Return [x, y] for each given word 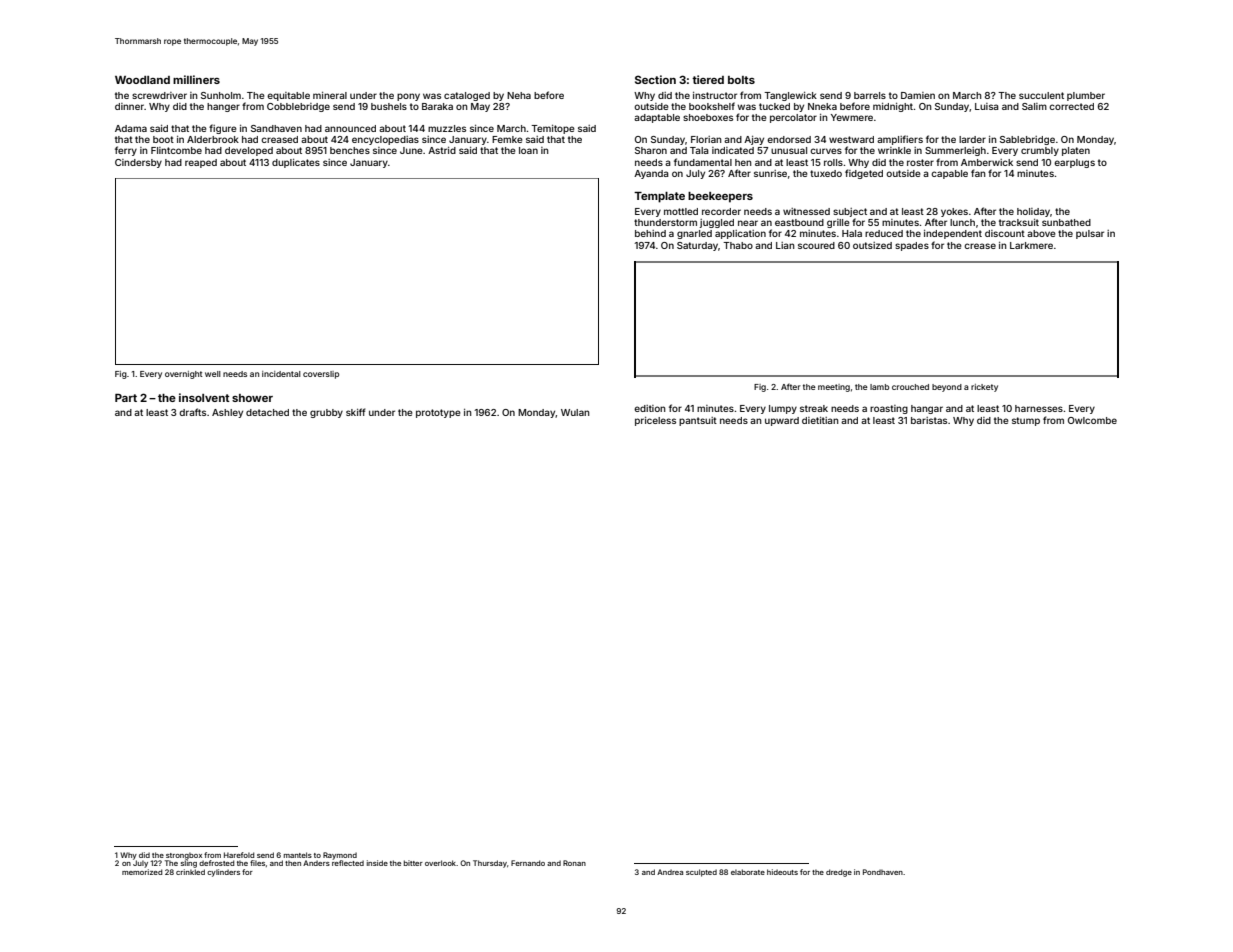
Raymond [340, 856]
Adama [131, 128]
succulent [1041, 95]
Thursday [490, 864]
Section [655, 79]
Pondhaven [883, 872]
